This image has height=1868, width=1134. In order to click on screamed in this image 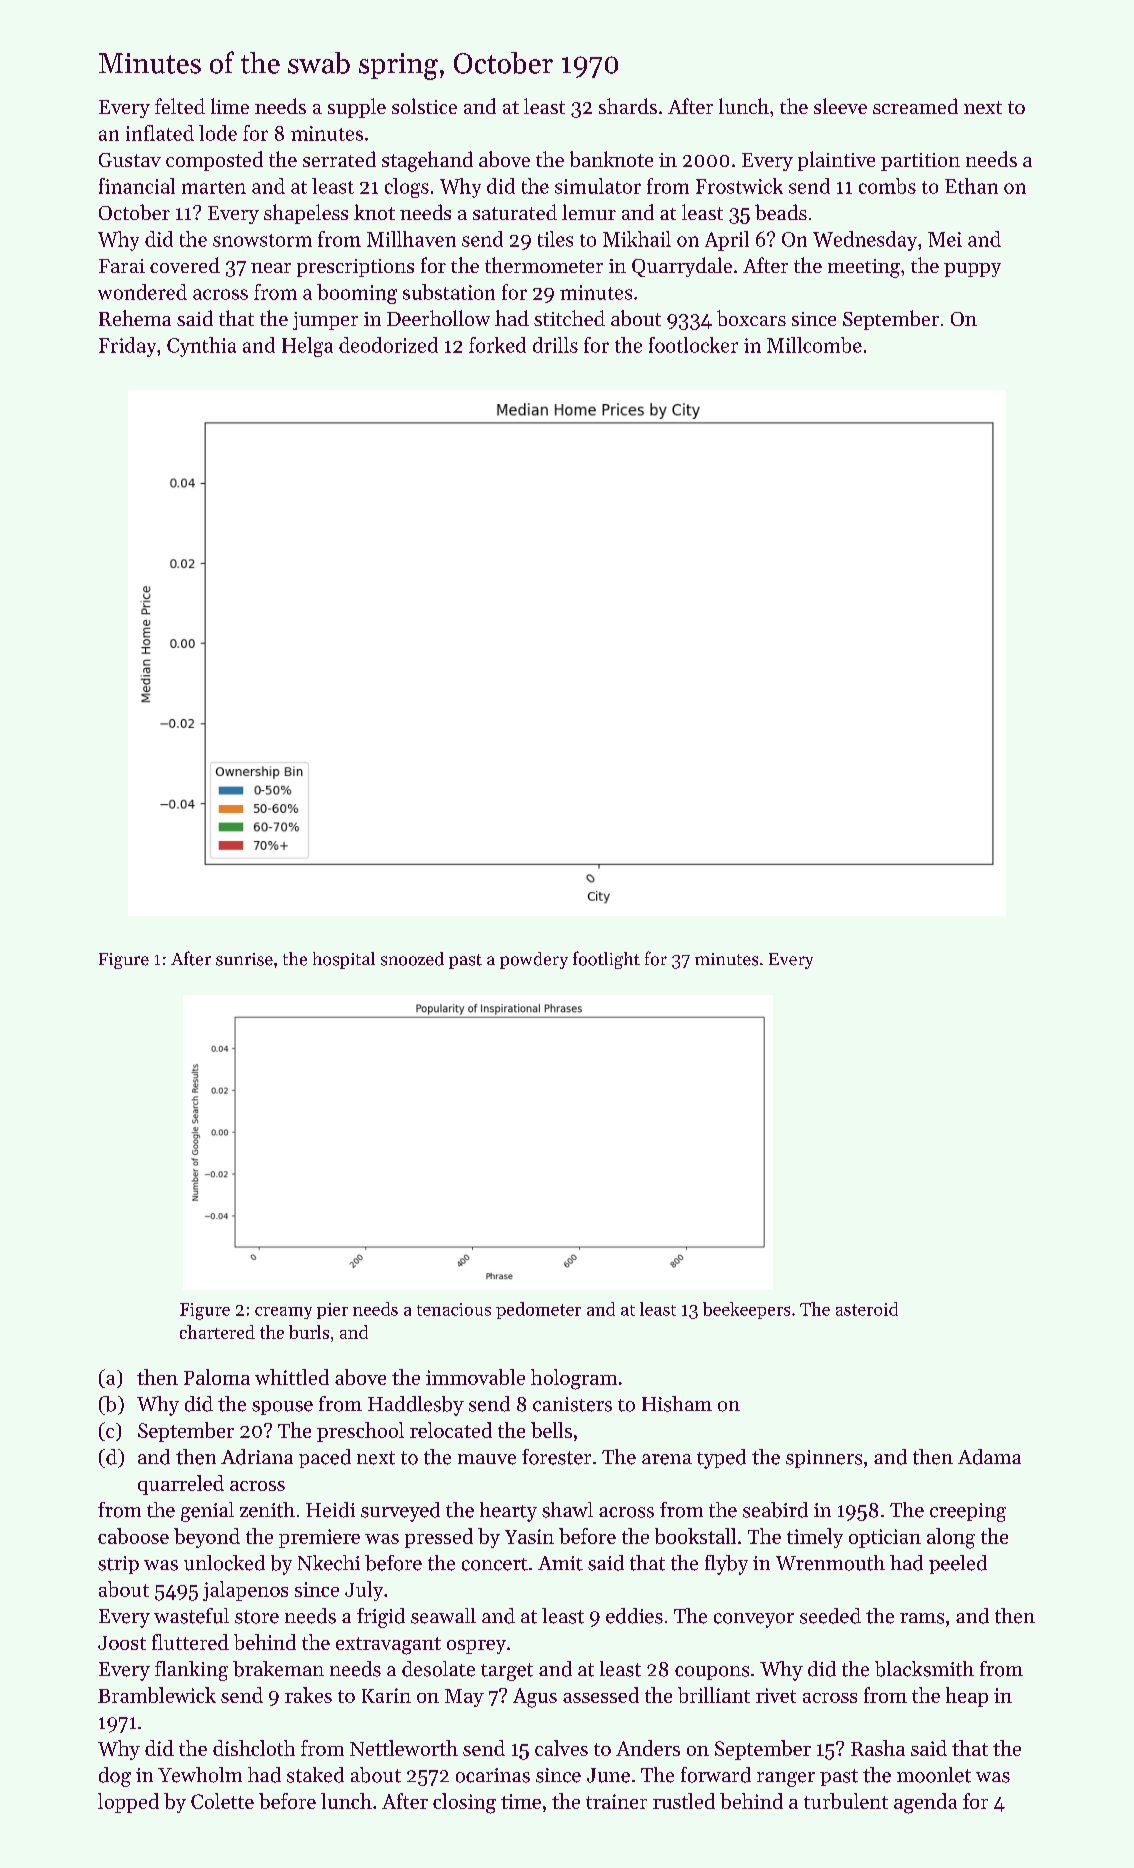, I will do `click(915, 106)`.
